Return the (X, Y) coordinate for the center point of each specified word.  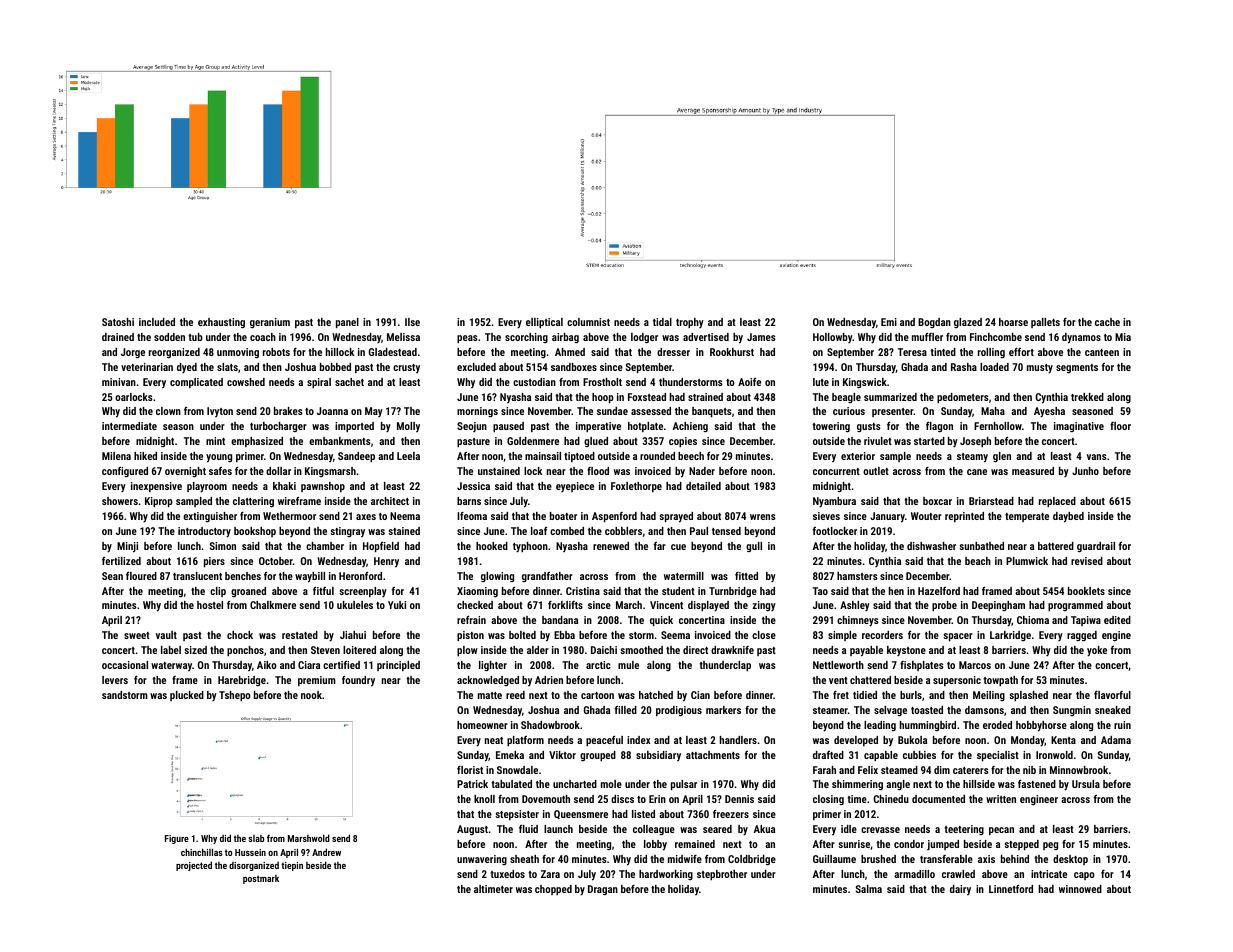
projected (194, 866)
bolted (522, 635)
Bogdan (934, 323)
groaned (248, 592)
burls (911, 695)
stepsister (517, 815)
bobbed (335, 367)
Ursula (1086, 784)
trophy (690, 323)
